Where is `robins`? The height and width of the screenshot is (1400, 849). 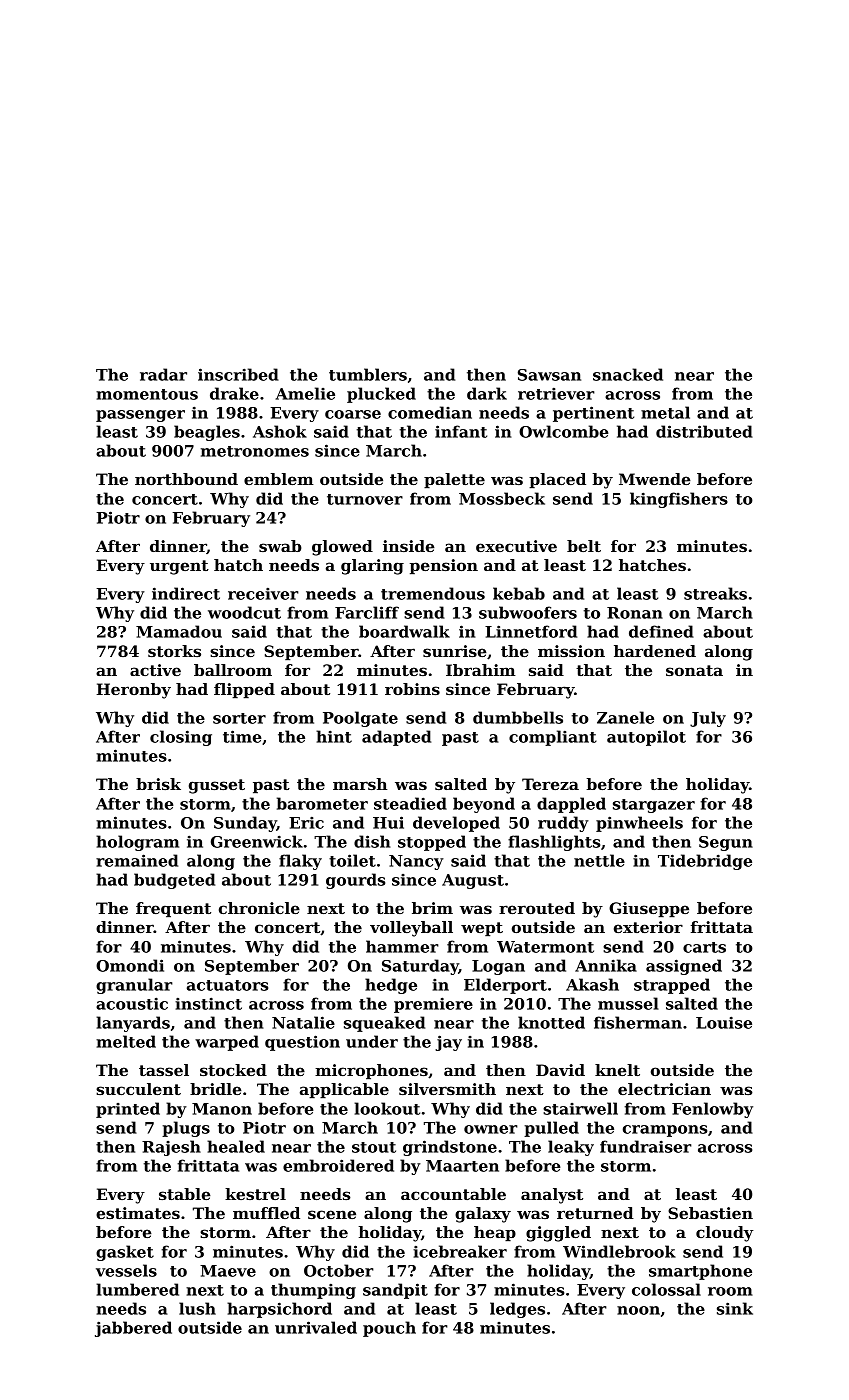
robins is located at coordinates (412, 689).
